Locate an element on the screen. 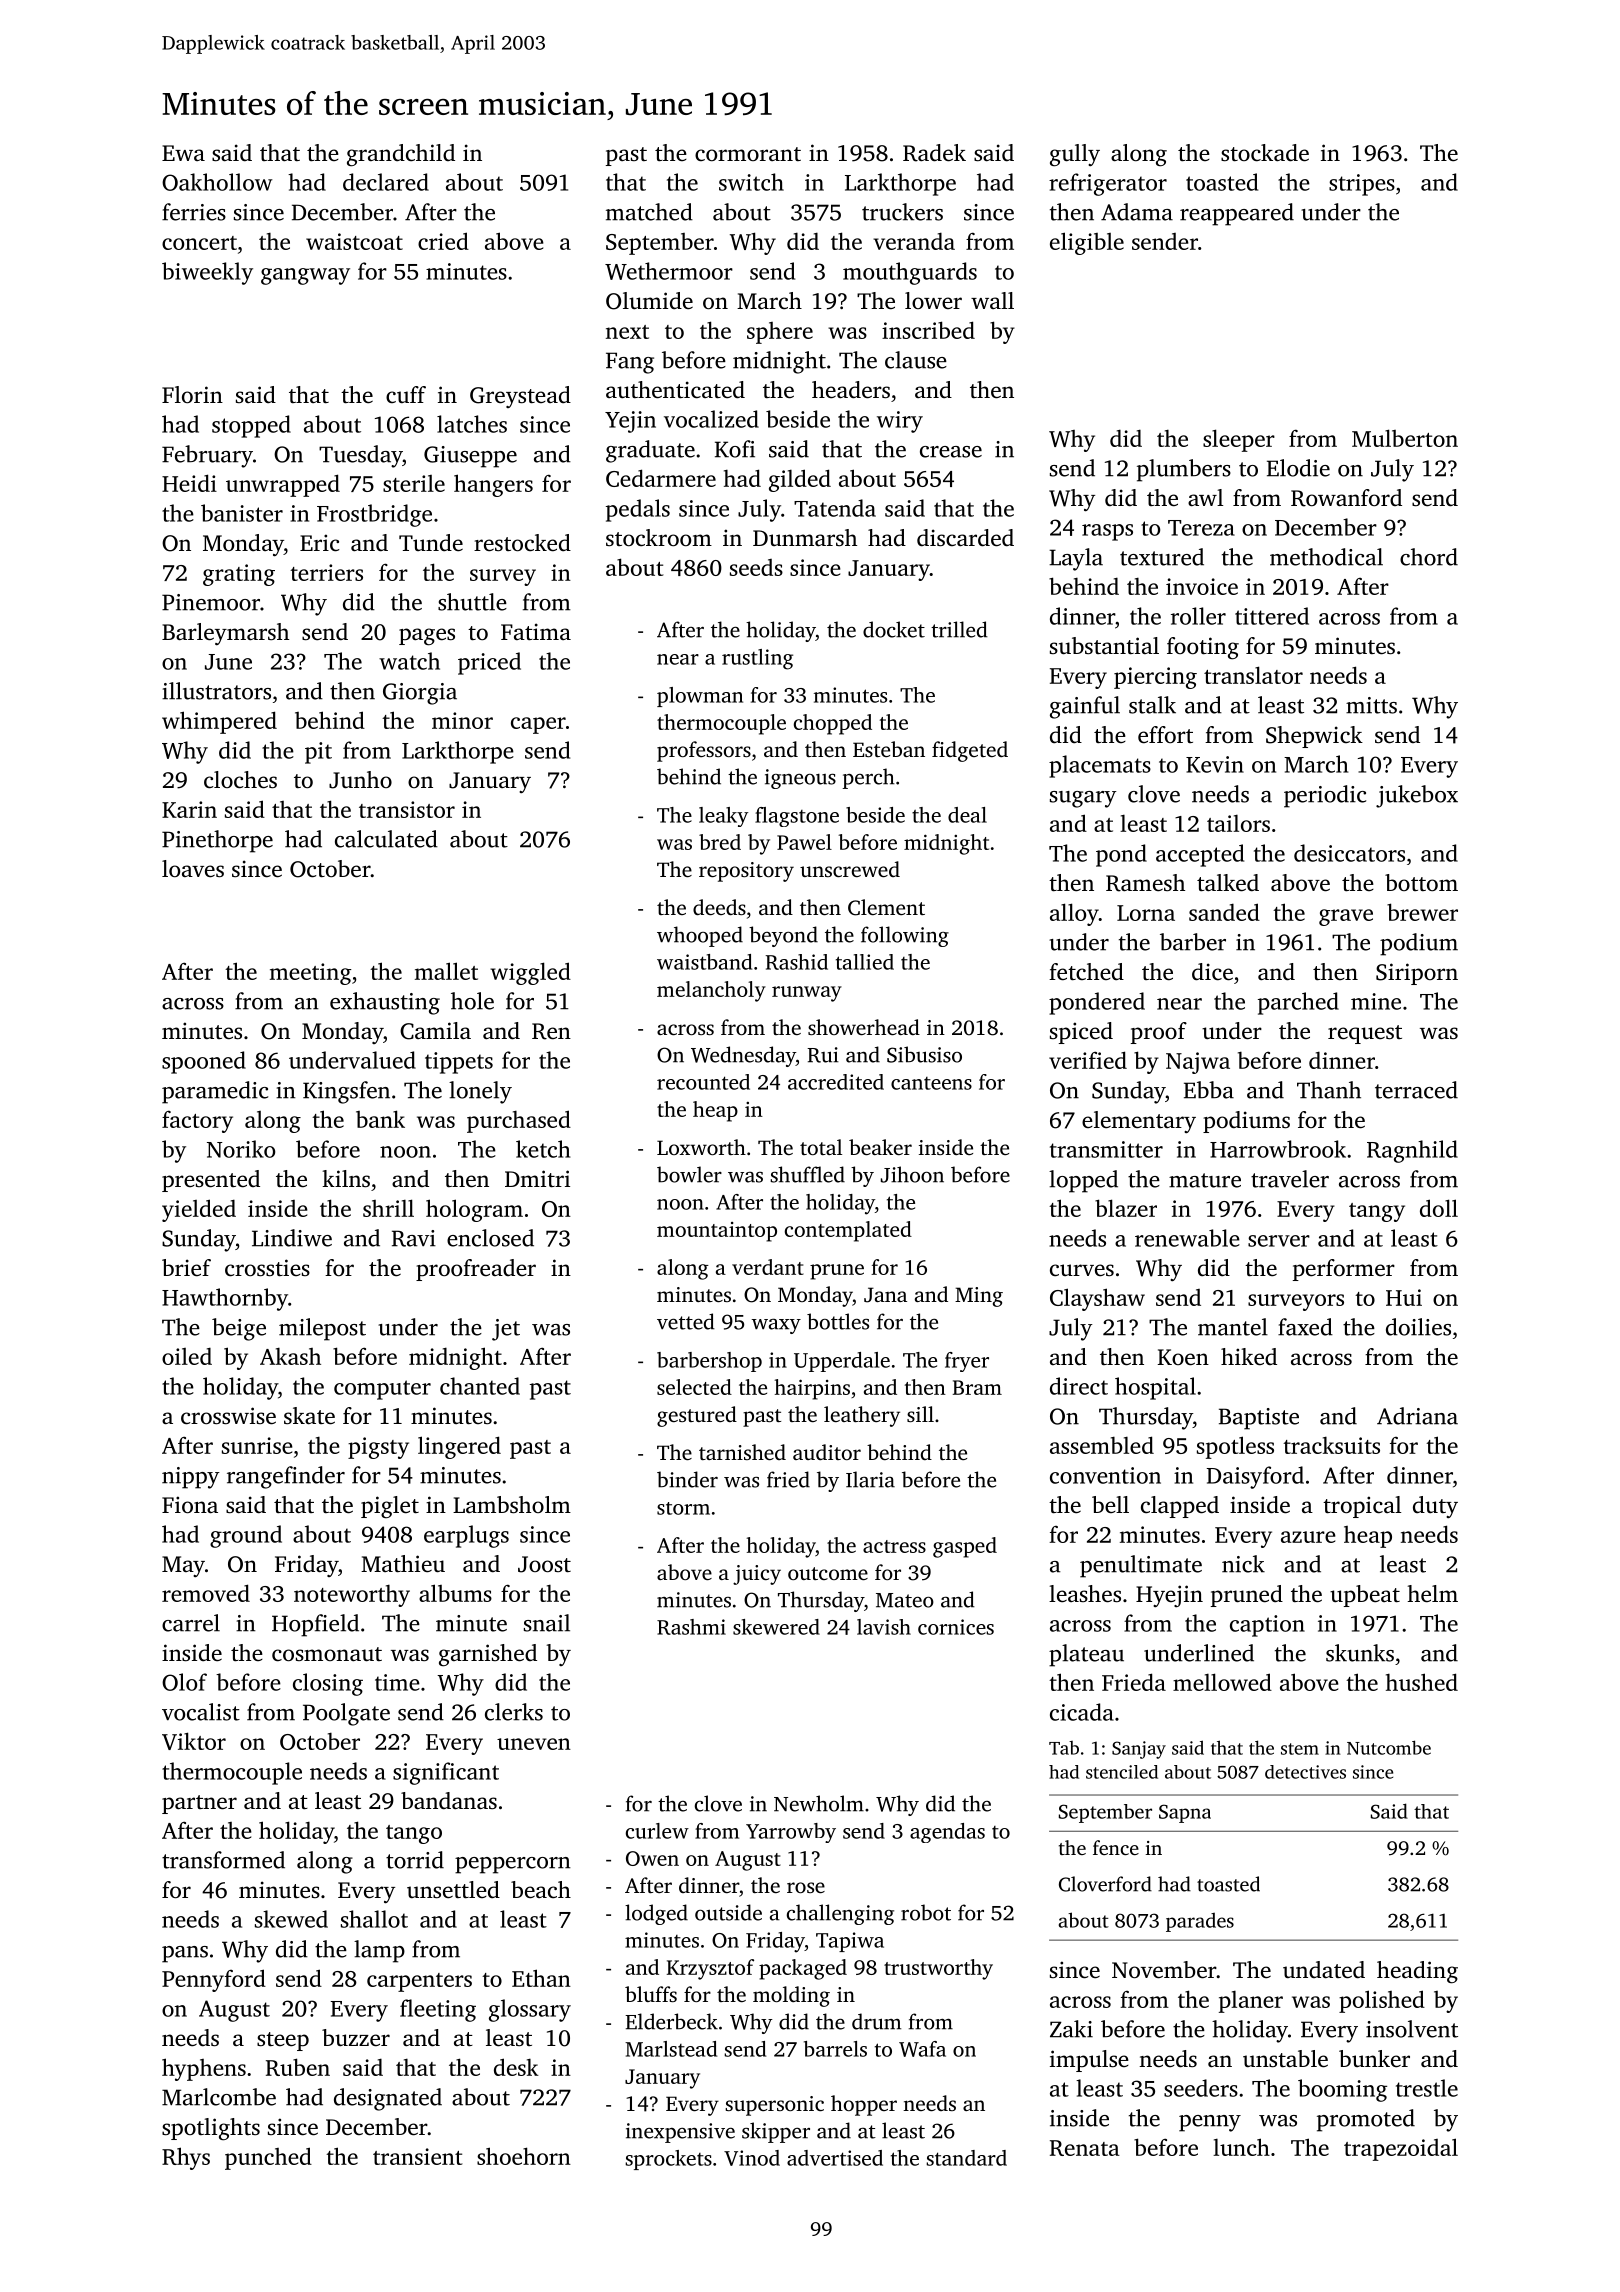 This screenshot has height=2292, width=1620. cornices is located at coordinates (956, 1627).
